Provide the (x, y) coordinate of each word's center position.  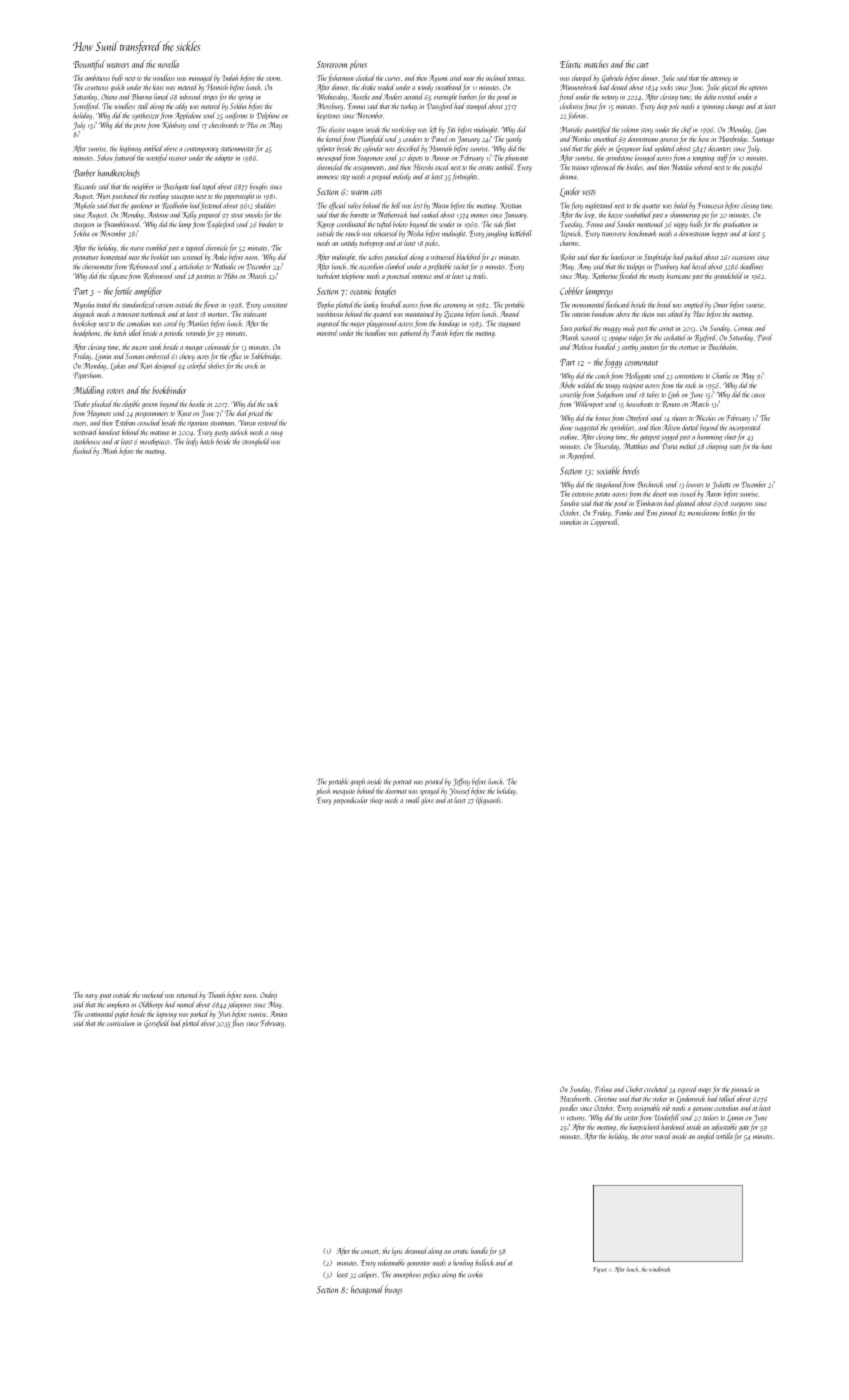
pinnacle (742, 1090)
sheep (376, 800)
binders (267, 224)
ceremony (455, 307)
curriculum (121, 1023)
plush (323, 791)
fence (590, 107)
